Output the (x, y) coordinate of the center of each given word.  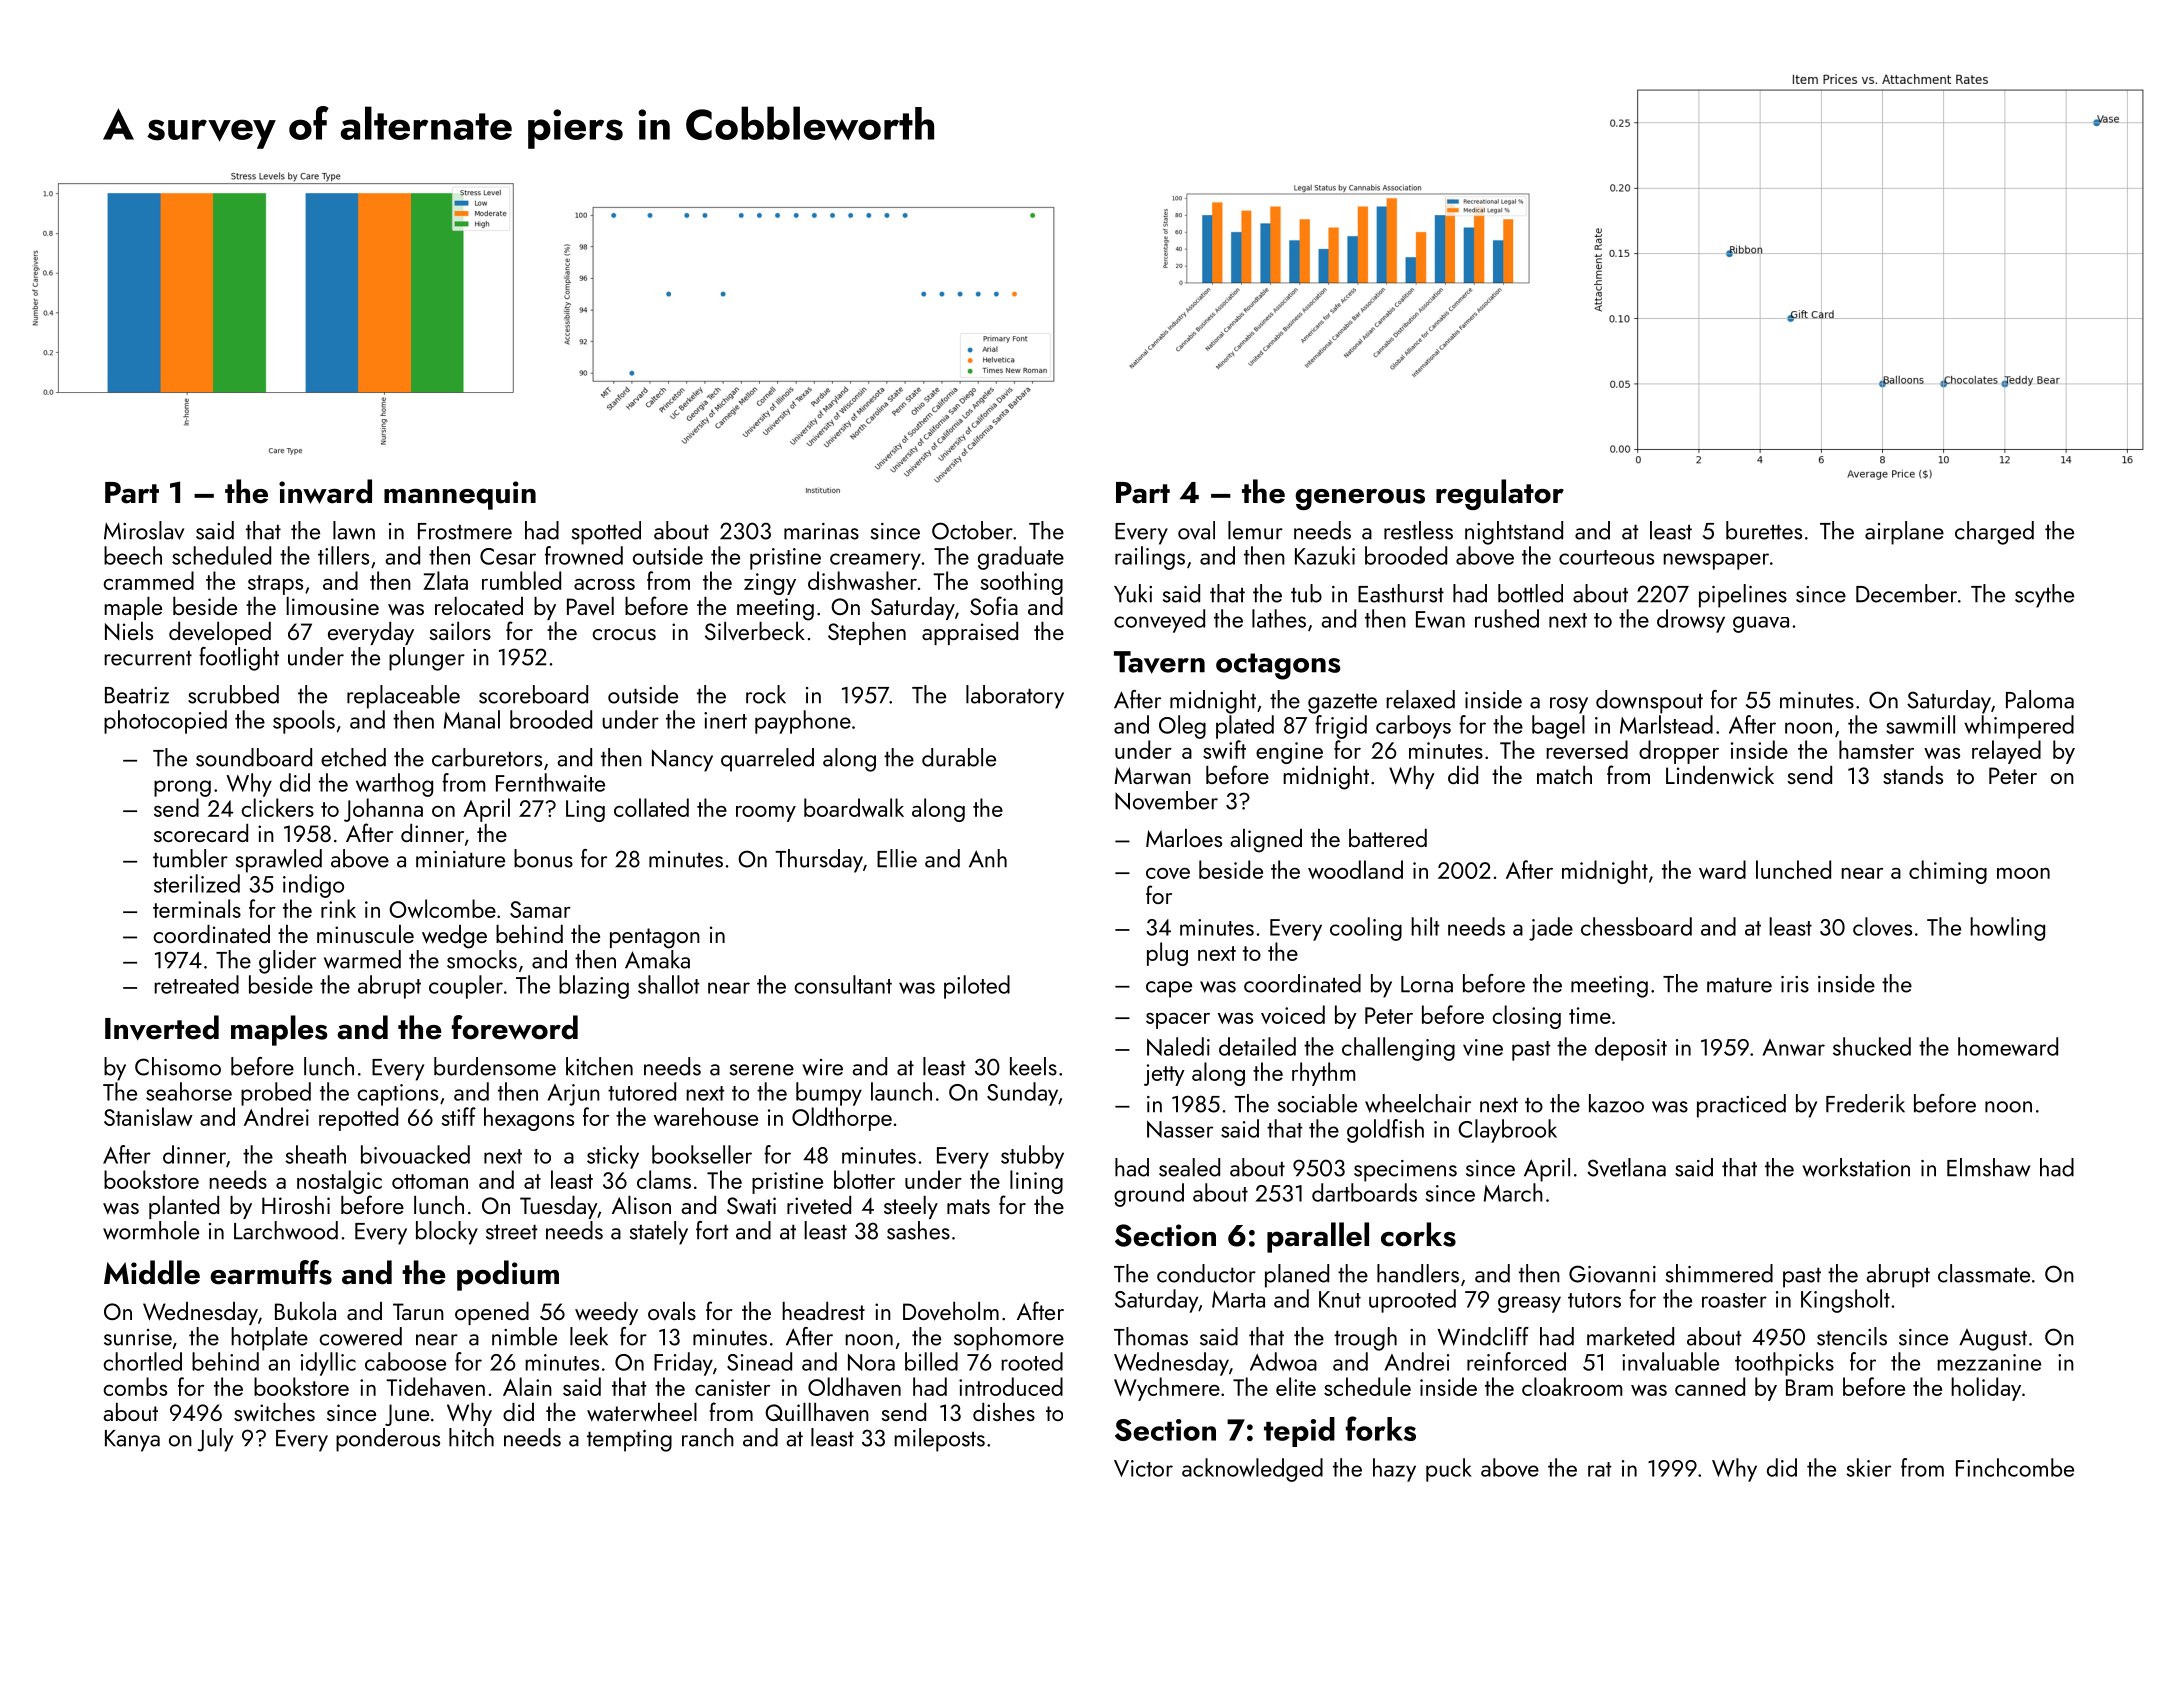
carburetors (487, 757)
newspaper (1716, 561)
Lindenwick (1720, 775)
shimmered (1719, 1273)
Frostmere (465, 531)
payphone (803, 722)
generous (1360, 499)
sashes (918, 1230)
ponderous (388, 1440)
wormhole (151, 1230)
